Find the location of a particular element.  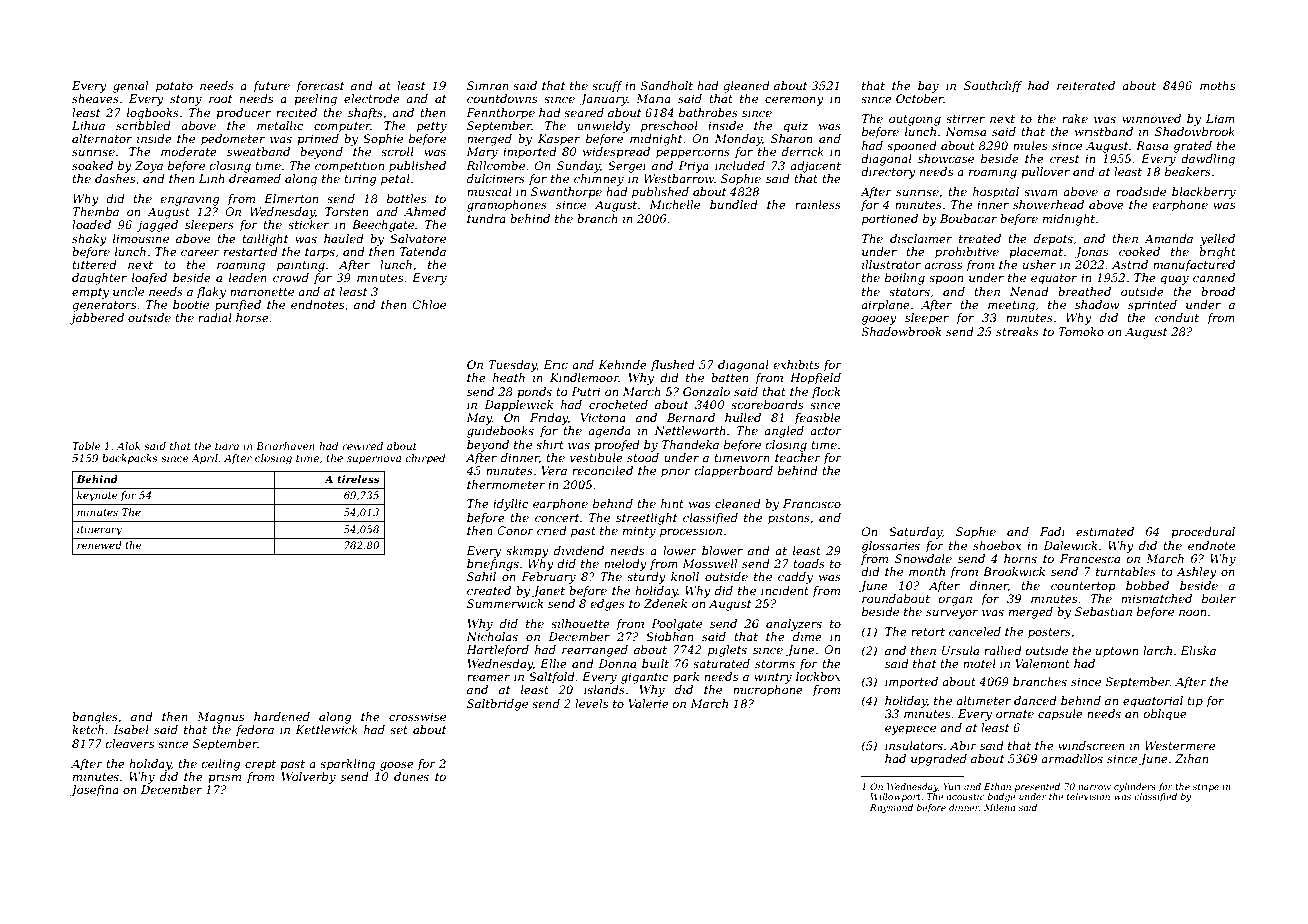

uptown is located at coordinates (1117, 652).
